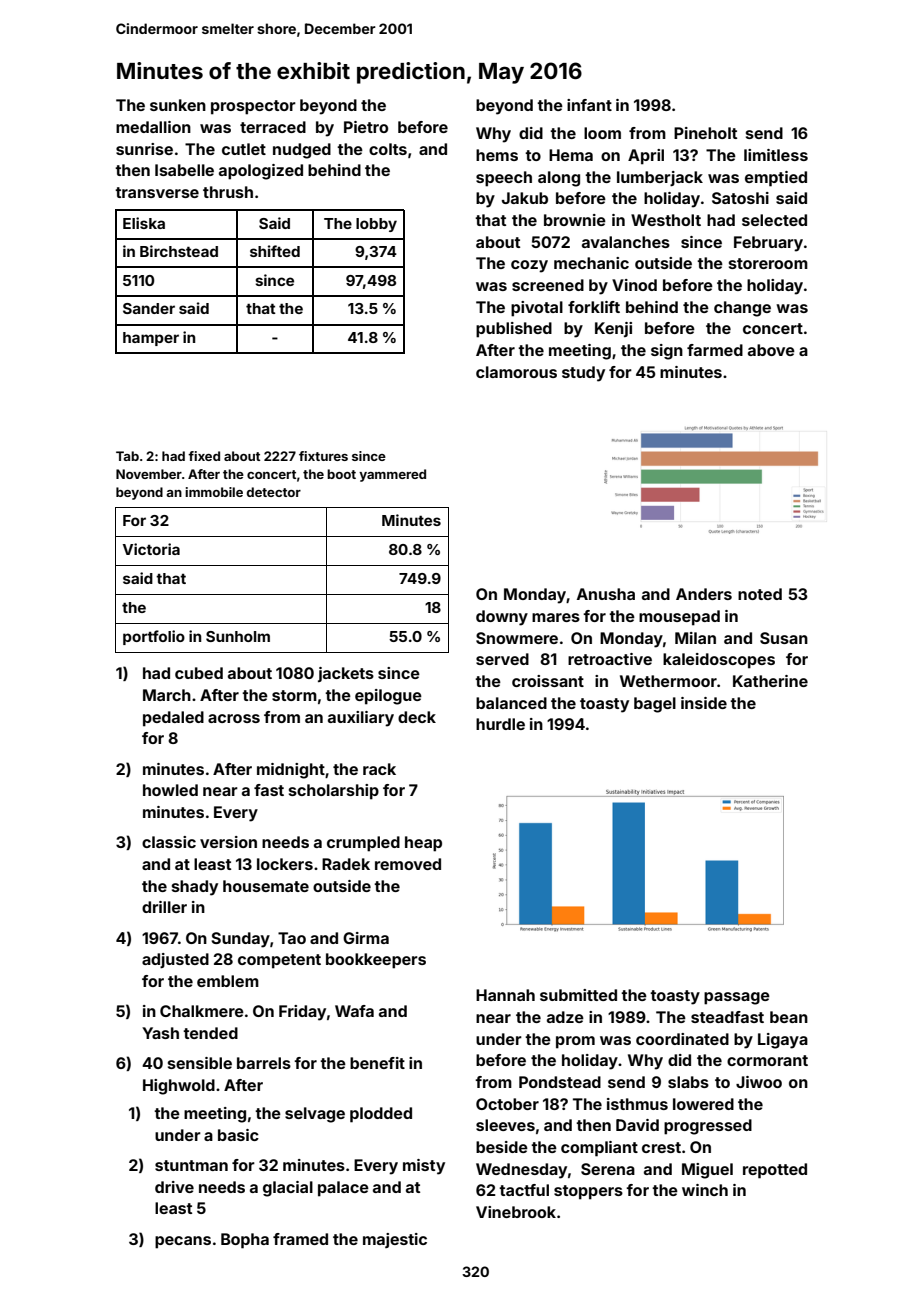 This screenshot has height=1308, width=924. I want to click on Hannah, so click(505, 995).
